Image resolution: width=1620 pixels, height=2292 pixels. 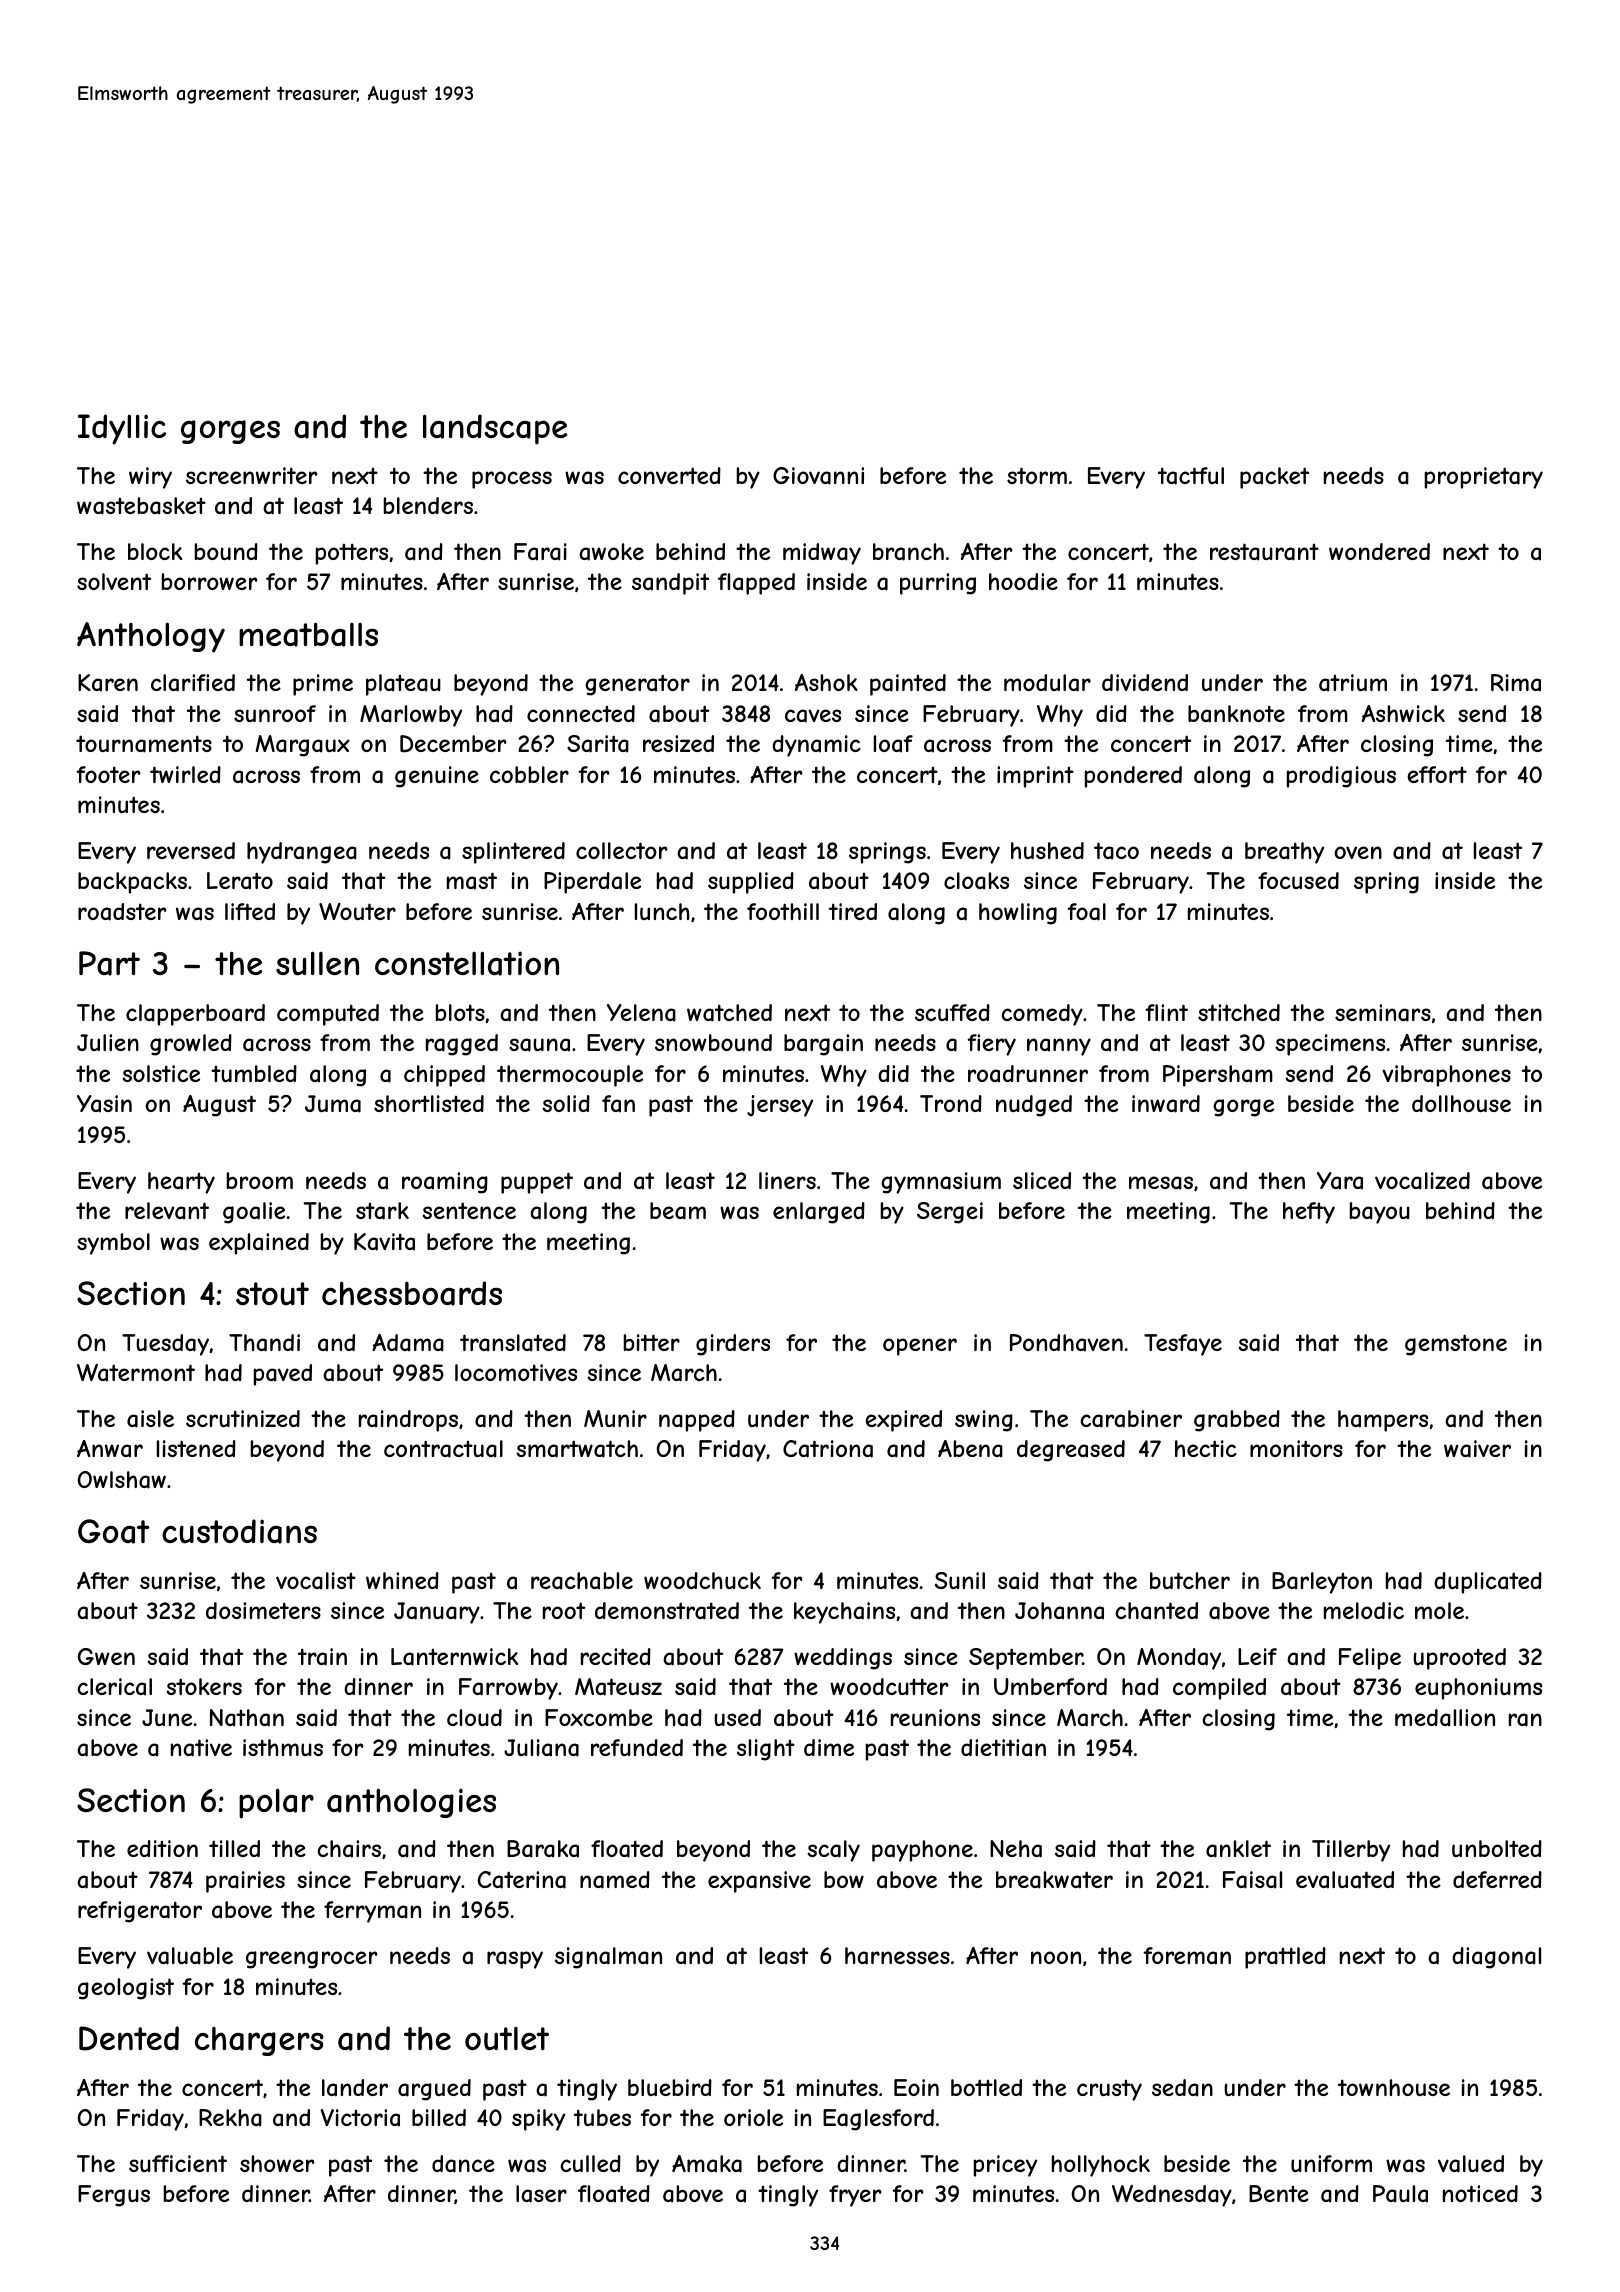 I want to click on whined, so click(x=402, y=1580).
